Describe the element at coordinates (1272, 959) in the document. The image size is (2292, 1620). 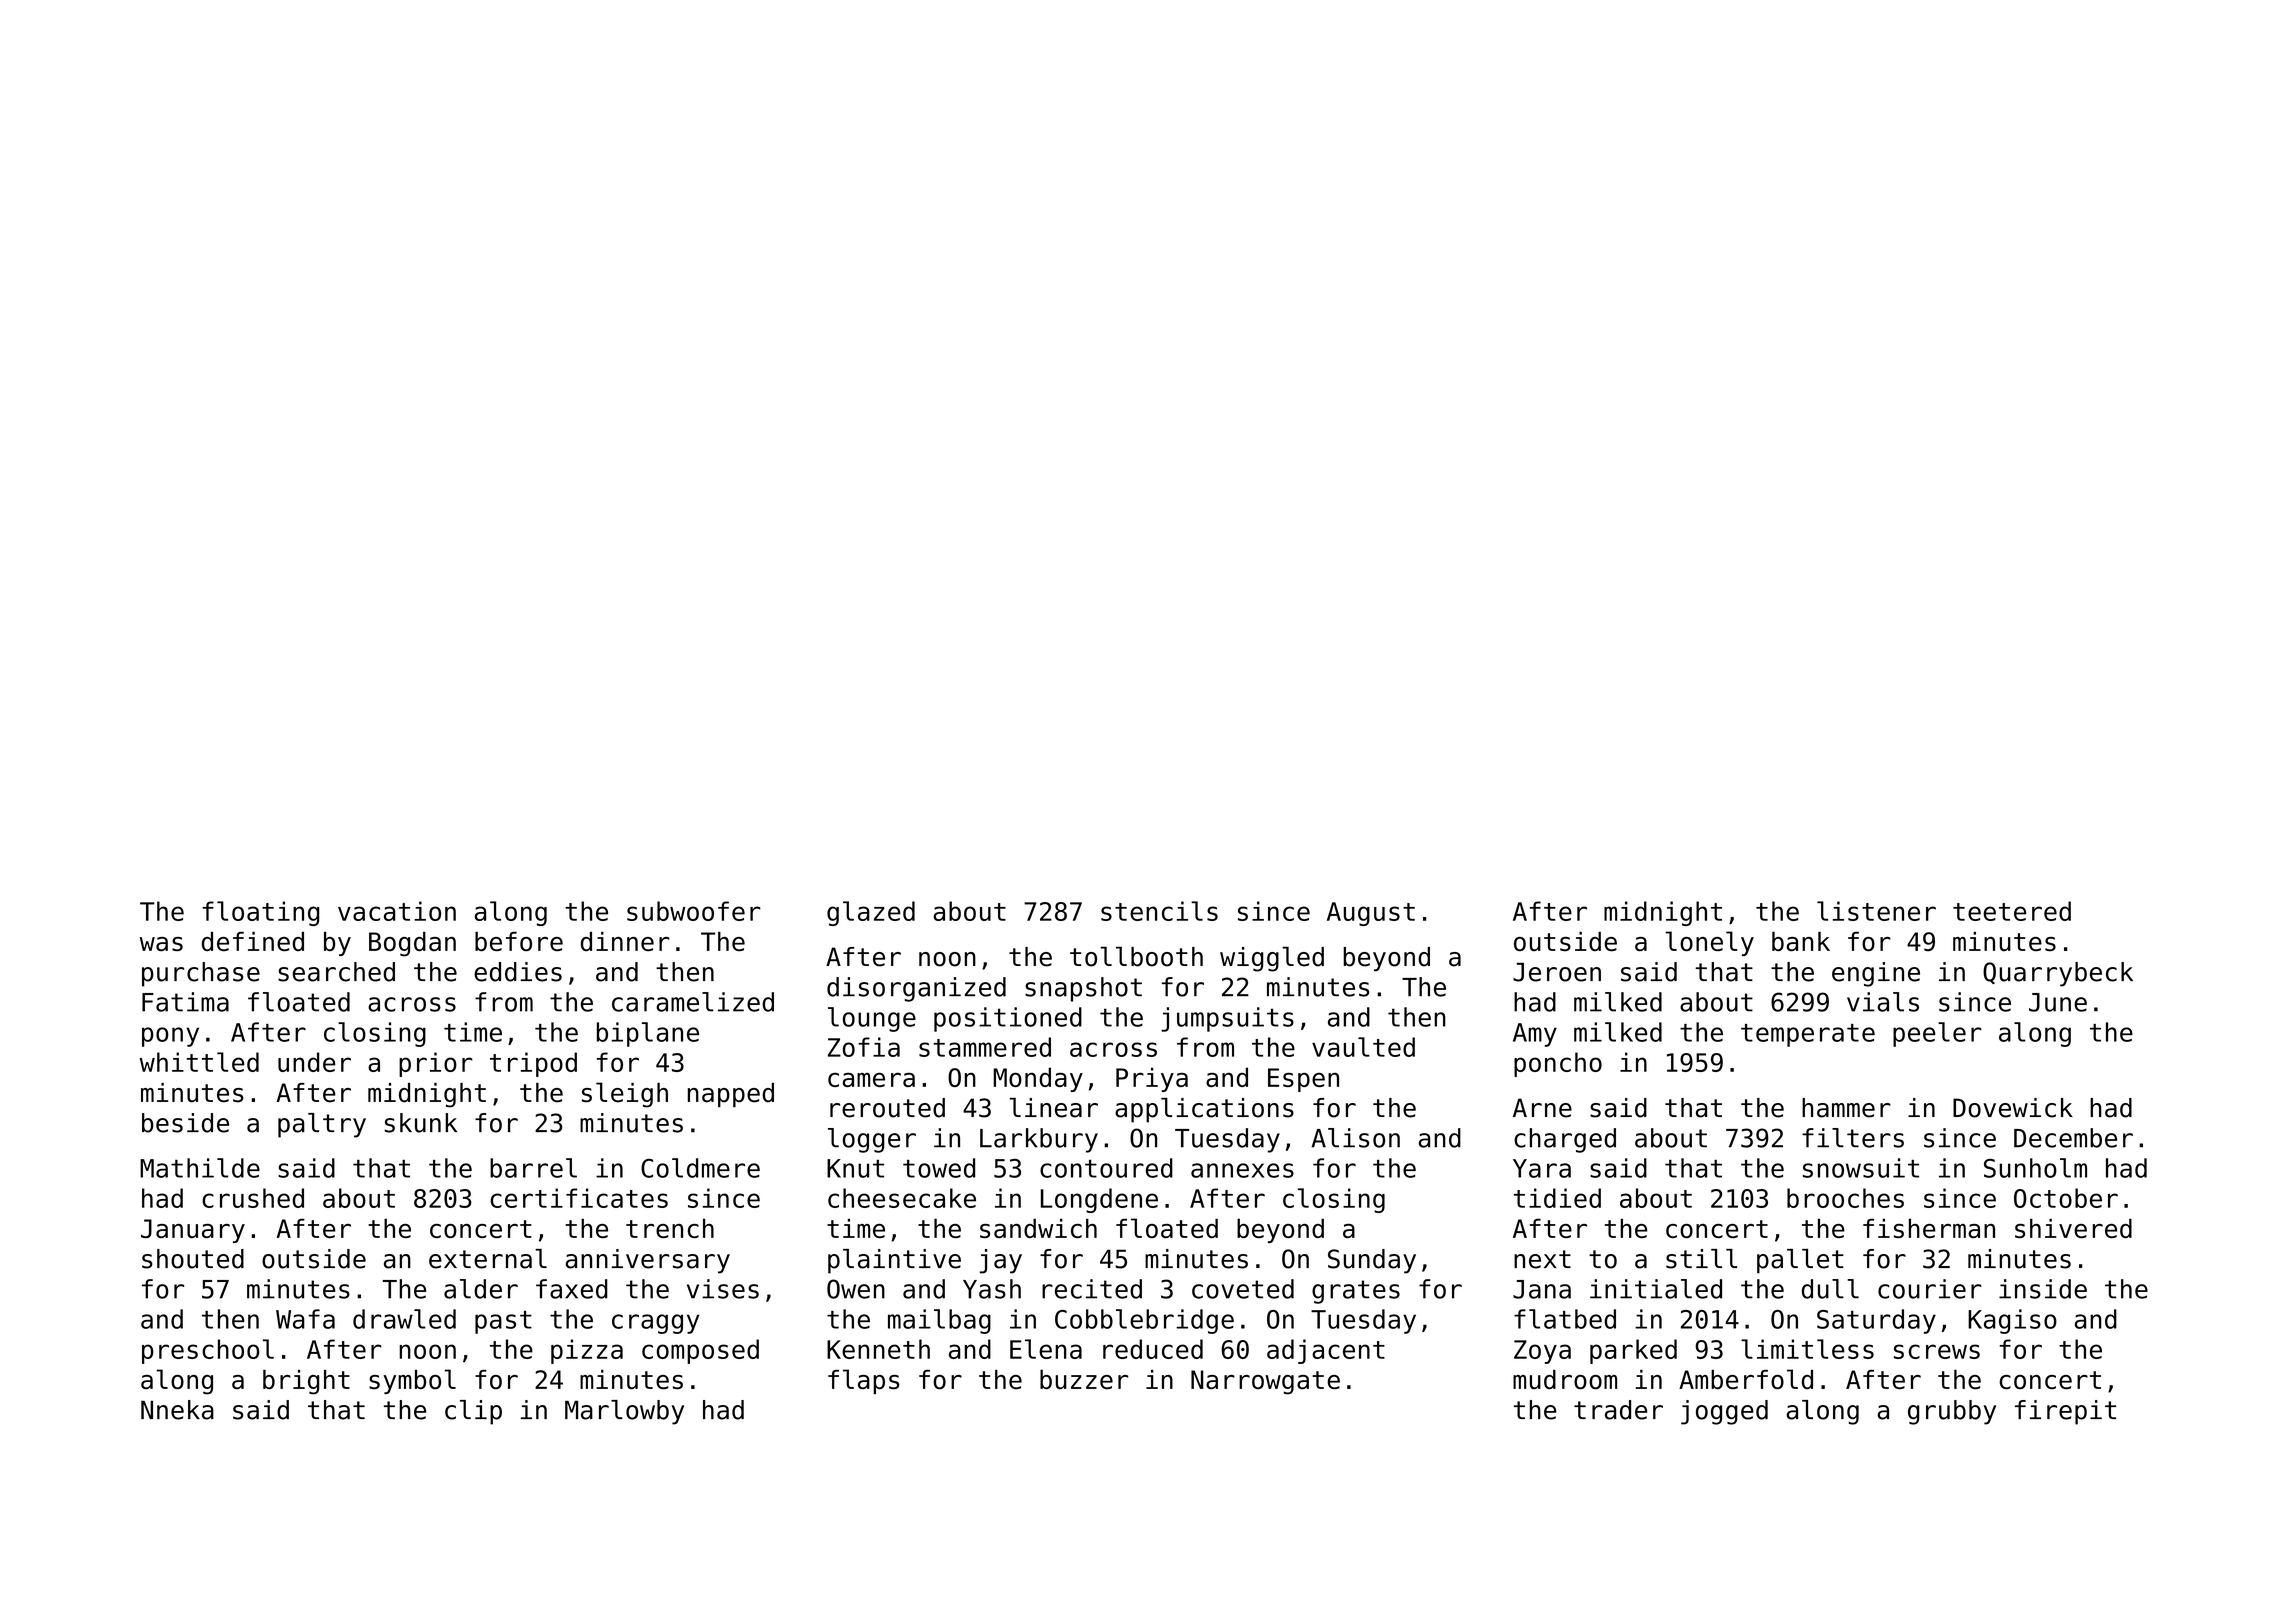
I see `wiggled` at that location.
